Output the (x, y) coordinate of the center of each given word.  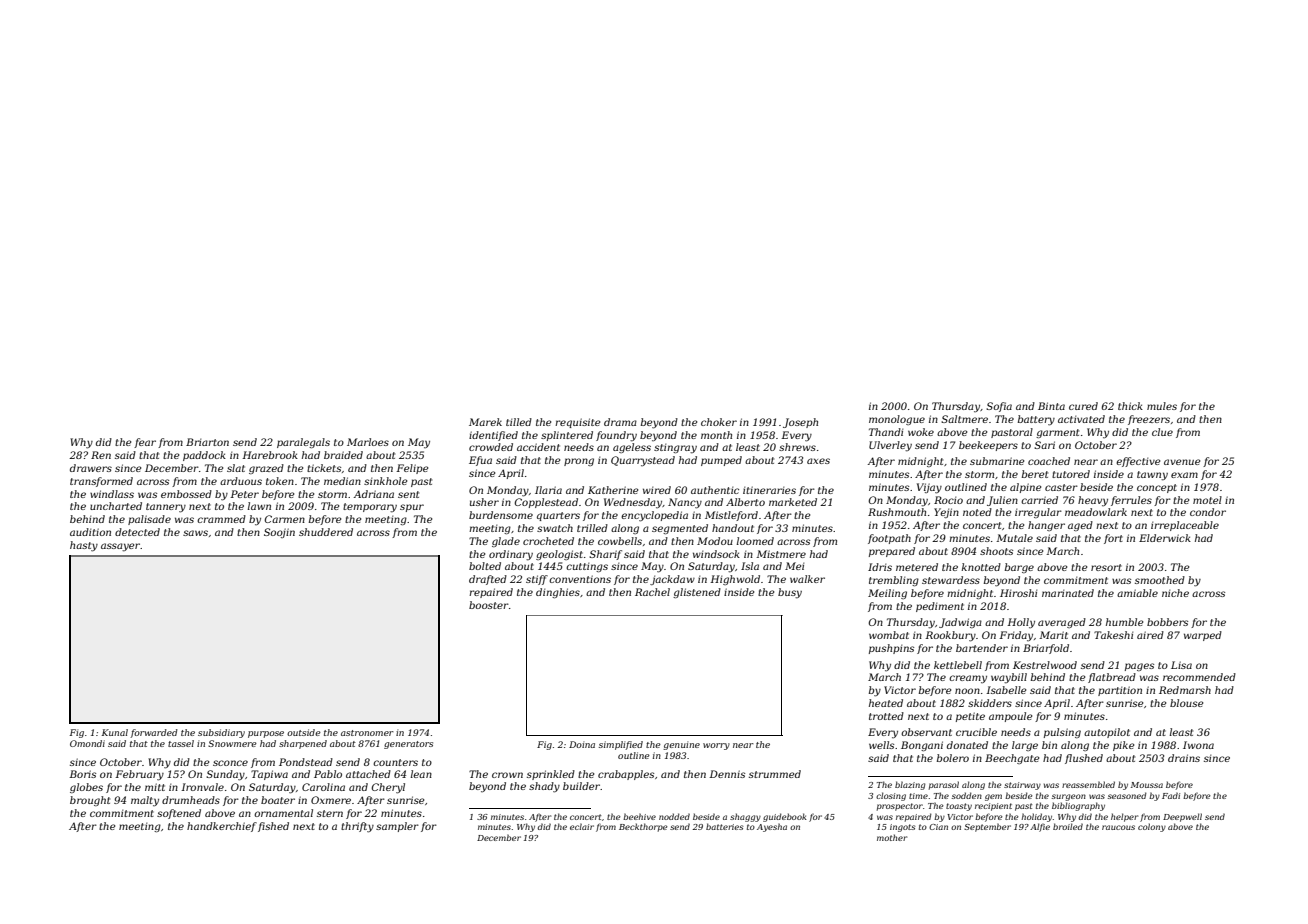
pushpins (891, 649)
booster (489, 605)
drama (620, 422)
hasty (84, 546)
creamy (968, 679)
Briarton (207, 442)
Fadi (1171, 795)
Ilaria (548, 490)
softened (179, 814)
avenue (1182, 462)
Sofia (999, 407)
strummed (775, 774)
